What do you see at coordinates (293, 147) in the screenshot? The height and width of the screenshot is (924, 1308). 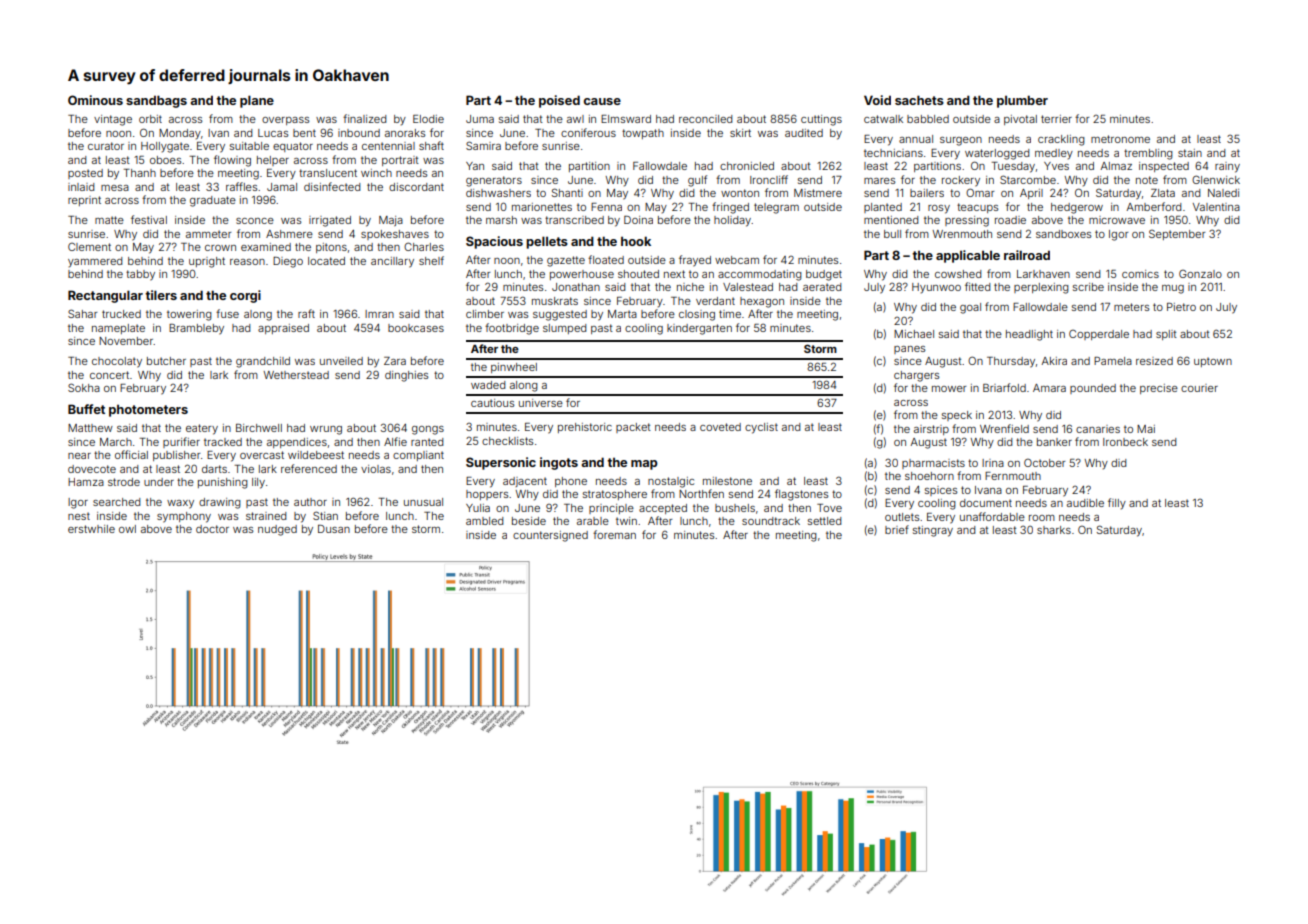 I see `equator` at bounding box center [293, 147].
